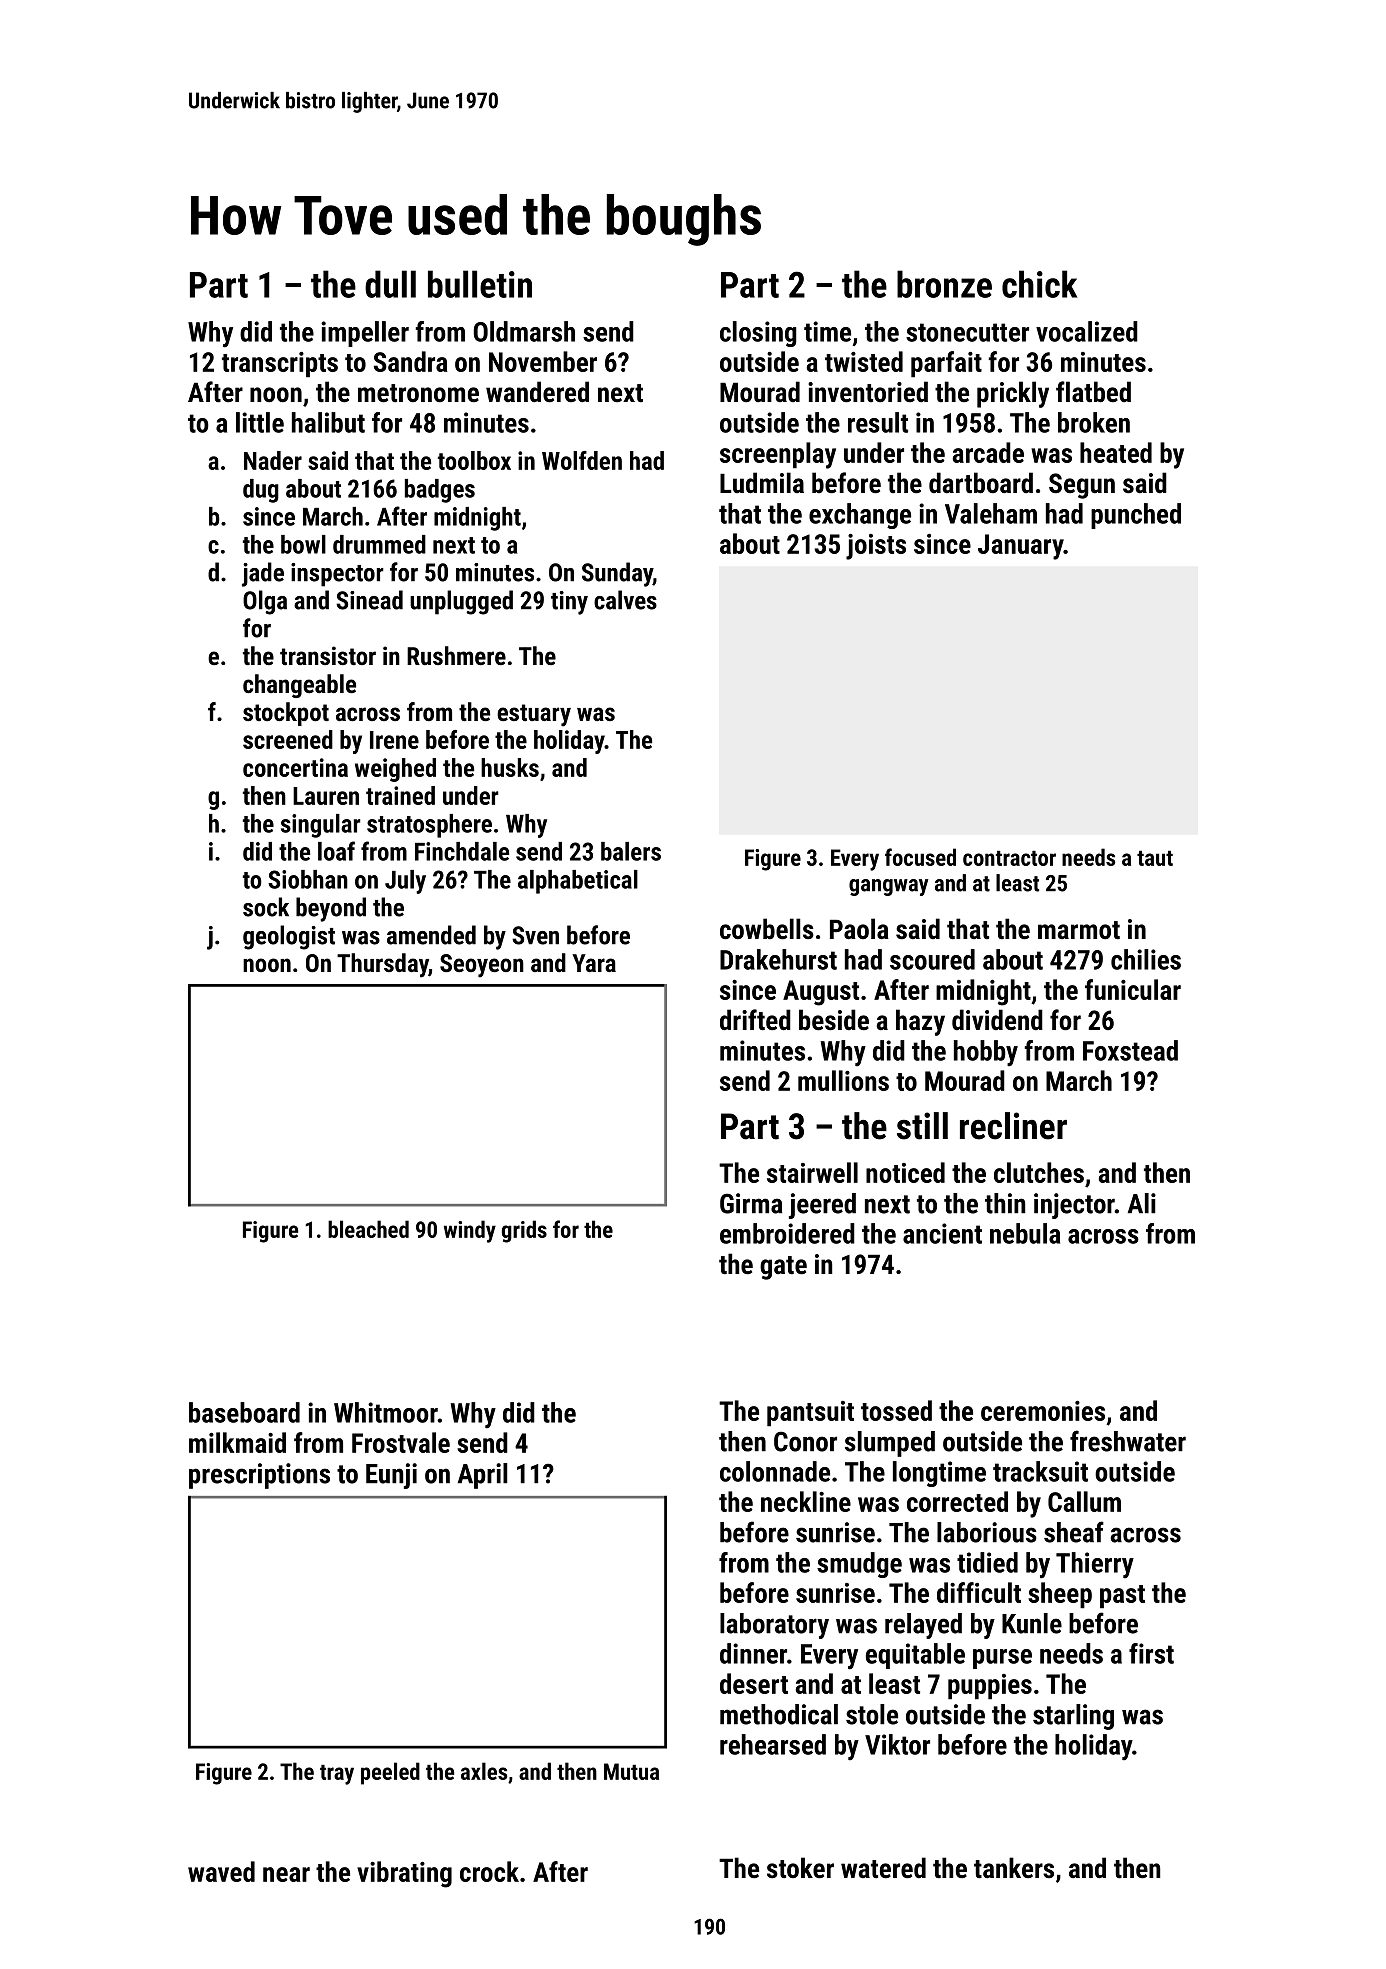 The image size is (1386, 1969). What do you see at coordinates (767, 929) in the screenshot?
I see `cowbells` at bounding box center [767, 929].
